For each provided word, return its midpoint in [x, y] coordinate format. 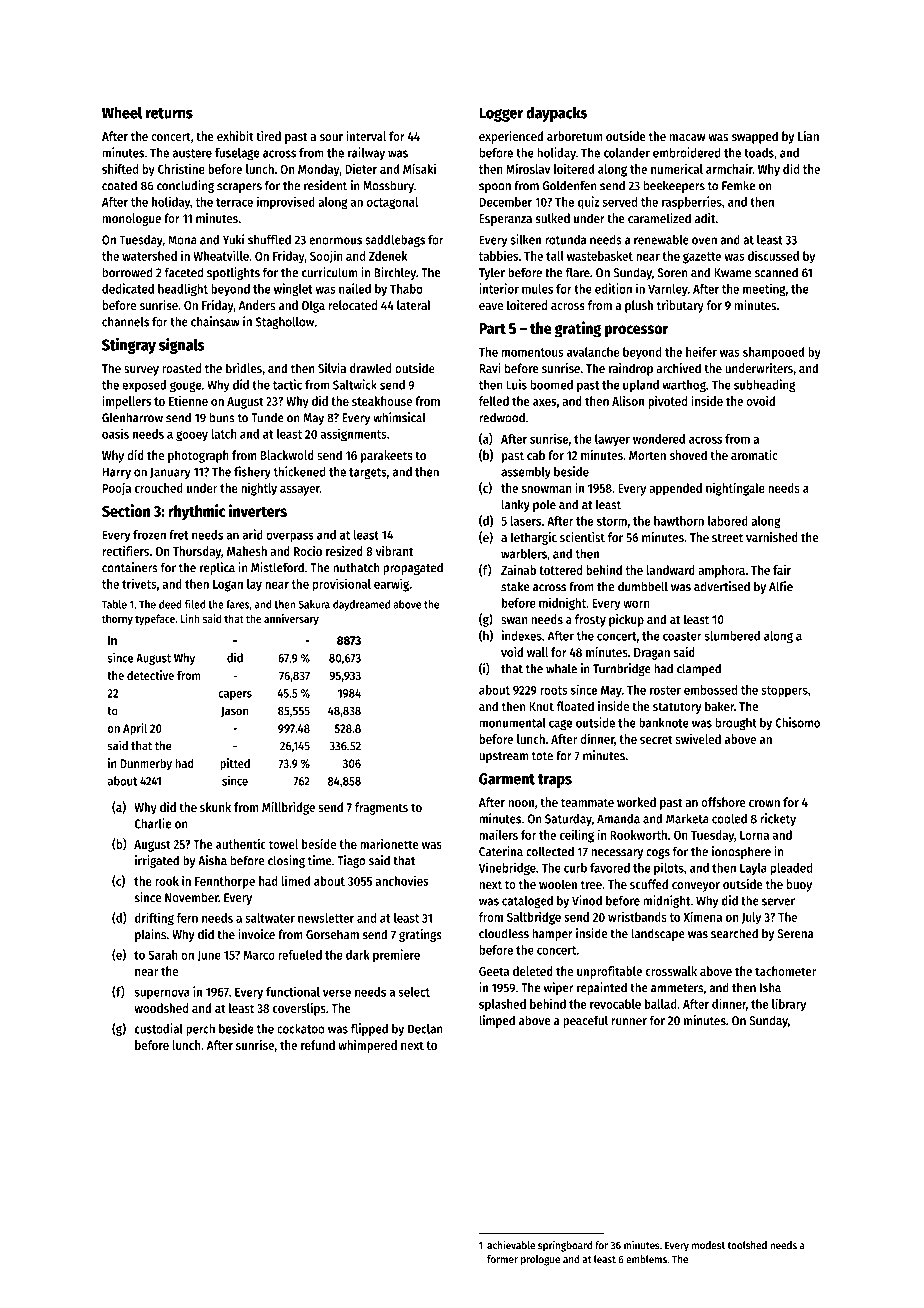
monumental [512, 723]
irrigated [157, 861]
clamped [699, 669]
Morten [647, 455]
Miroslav [528, 168]
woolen [558, 884]
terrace [234, 202]
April [135, 729]
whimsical [399, 417]
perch [200, 1030]
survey [141, 371]
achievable [511, 1245]
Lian [808, 136]
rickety [778, 819]
